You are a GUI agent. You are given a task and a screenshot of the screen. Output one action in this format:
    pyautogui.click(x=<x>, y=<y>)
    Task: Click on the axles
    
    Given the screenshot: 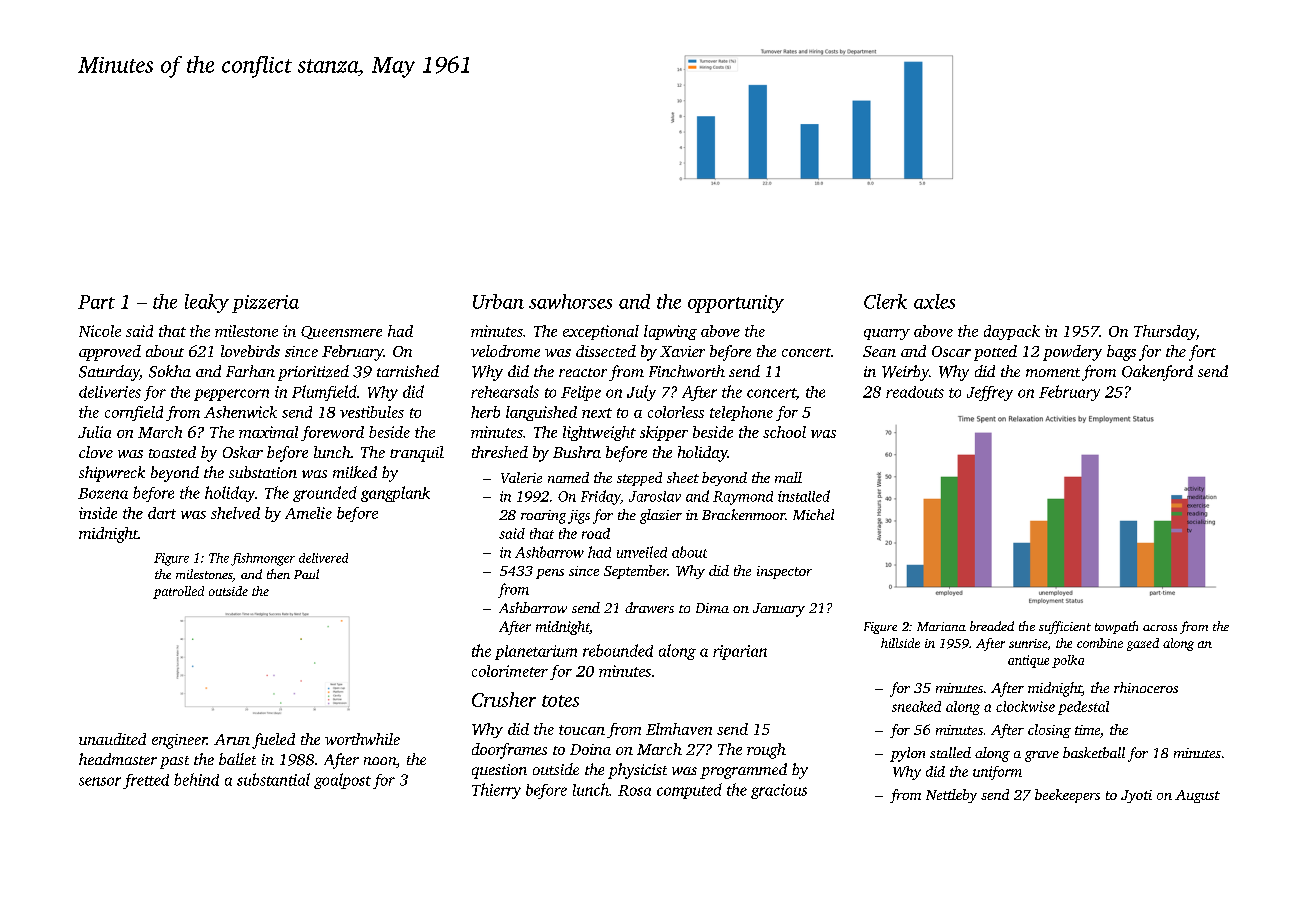 What is the action you would take?
    pyautogui.click(x=934, y=301)
